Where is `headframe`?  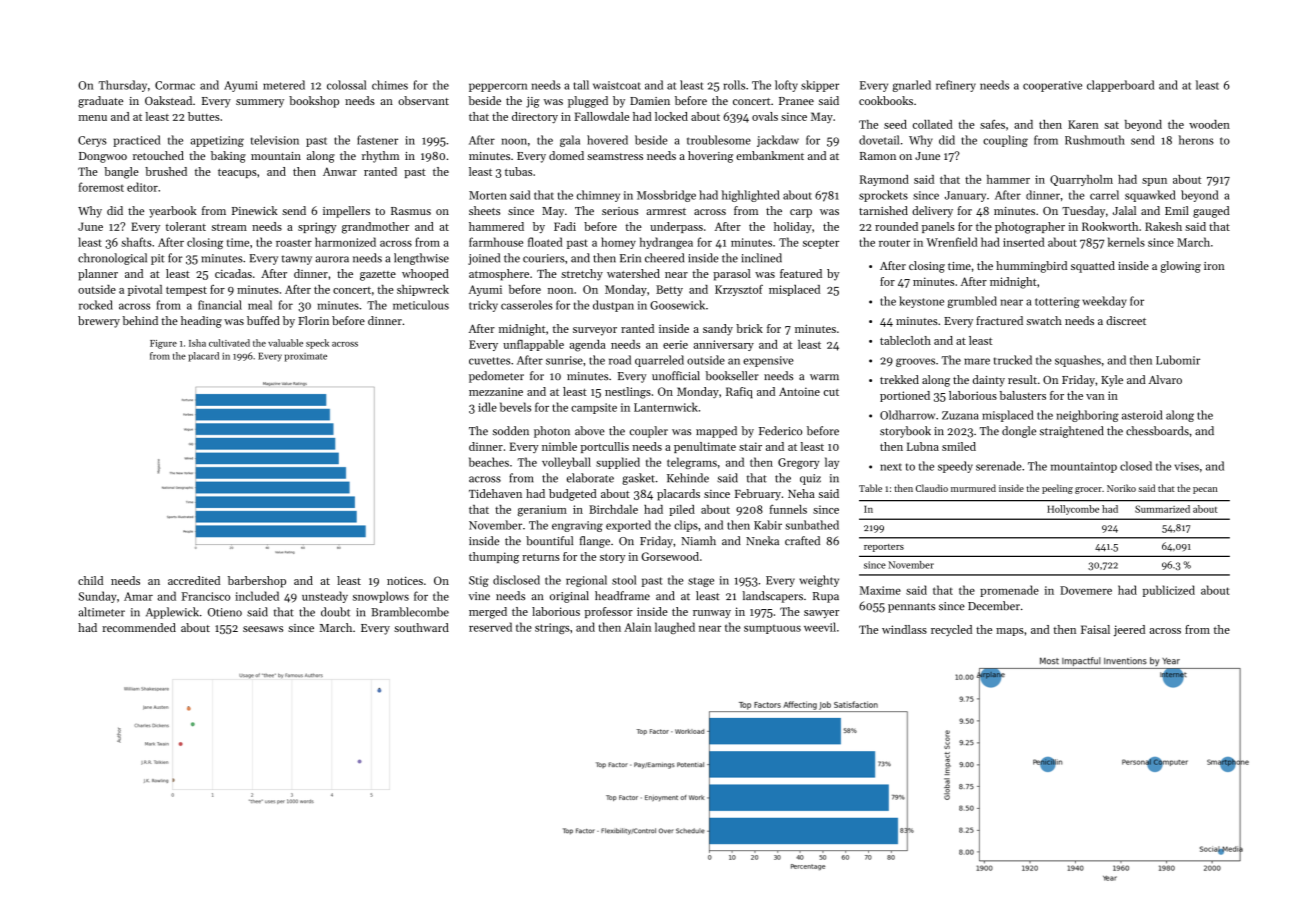 headframe is located at coordinates (622, 596).
